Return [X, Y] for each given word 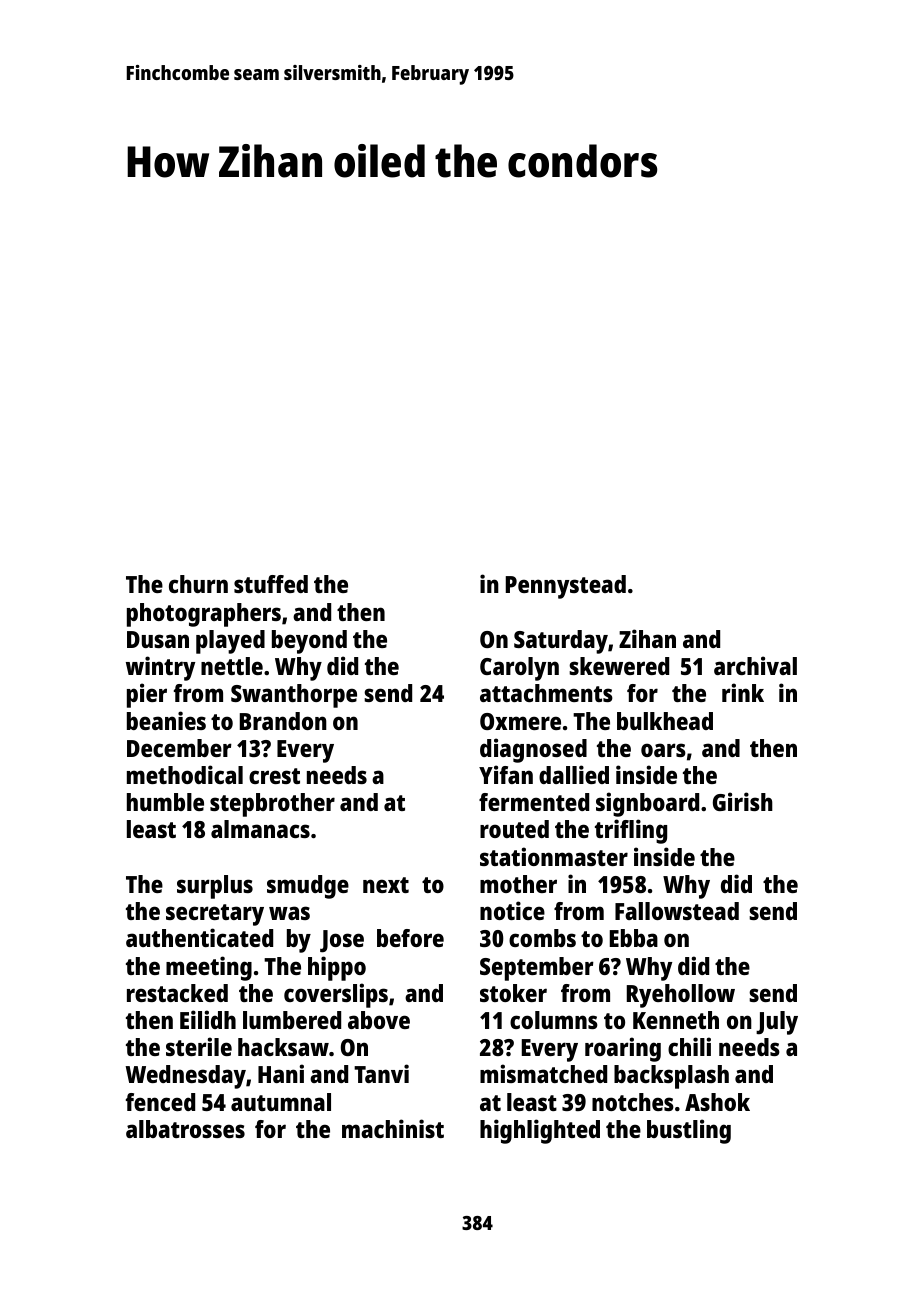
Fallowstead [677, 911]
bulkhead [665, 721]
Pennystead [566, 587]
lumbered [292, 1020]
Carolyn [519, 669]
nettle [232, 666]
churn [198, 584]
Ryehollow [681, 996]
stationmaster [554, 856]
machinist [393, 1128]
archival [755, 665]
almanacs [260, 829]
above [379, 1020]
